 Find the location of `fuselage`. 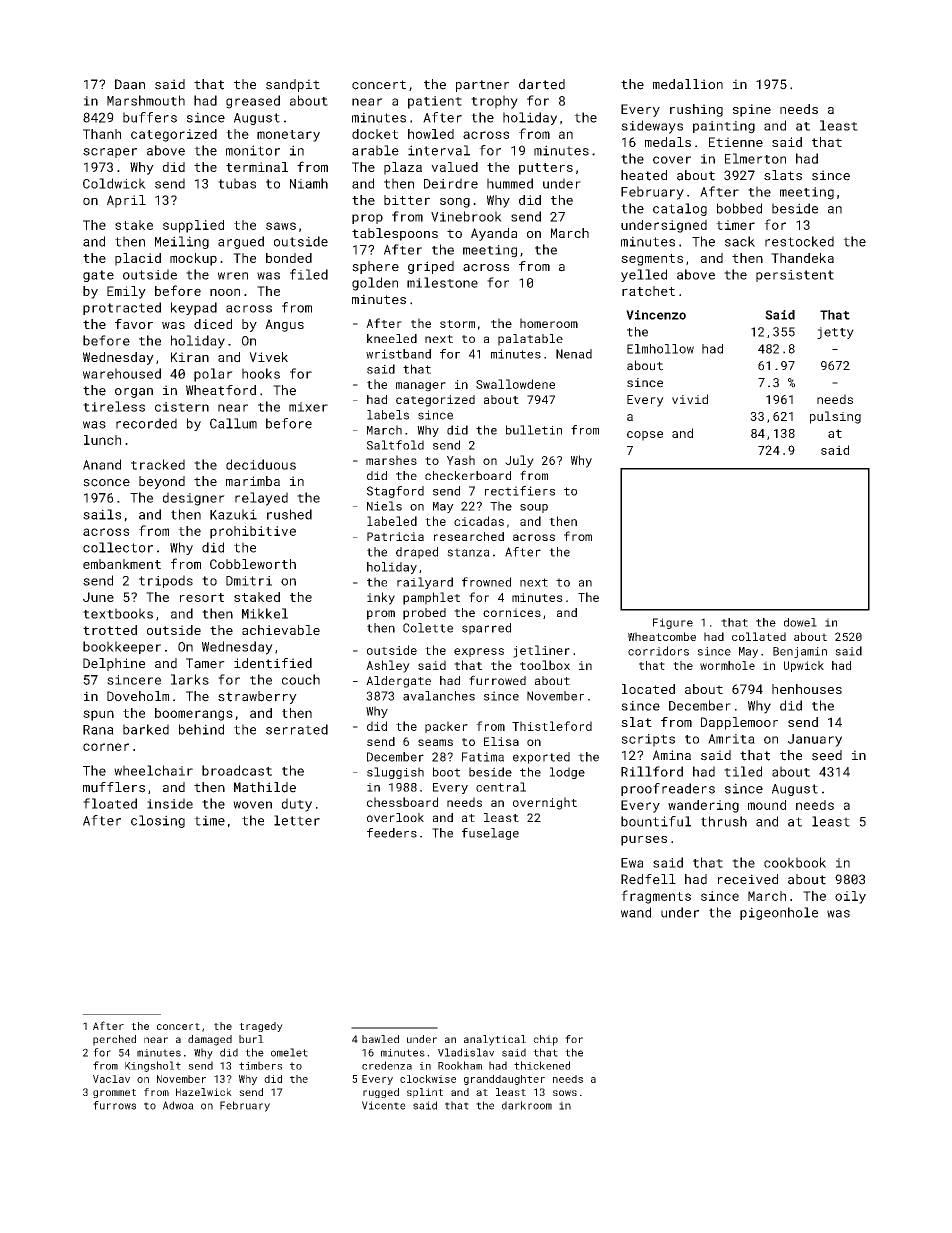

fuselage is located at coordinates (490, 834).
